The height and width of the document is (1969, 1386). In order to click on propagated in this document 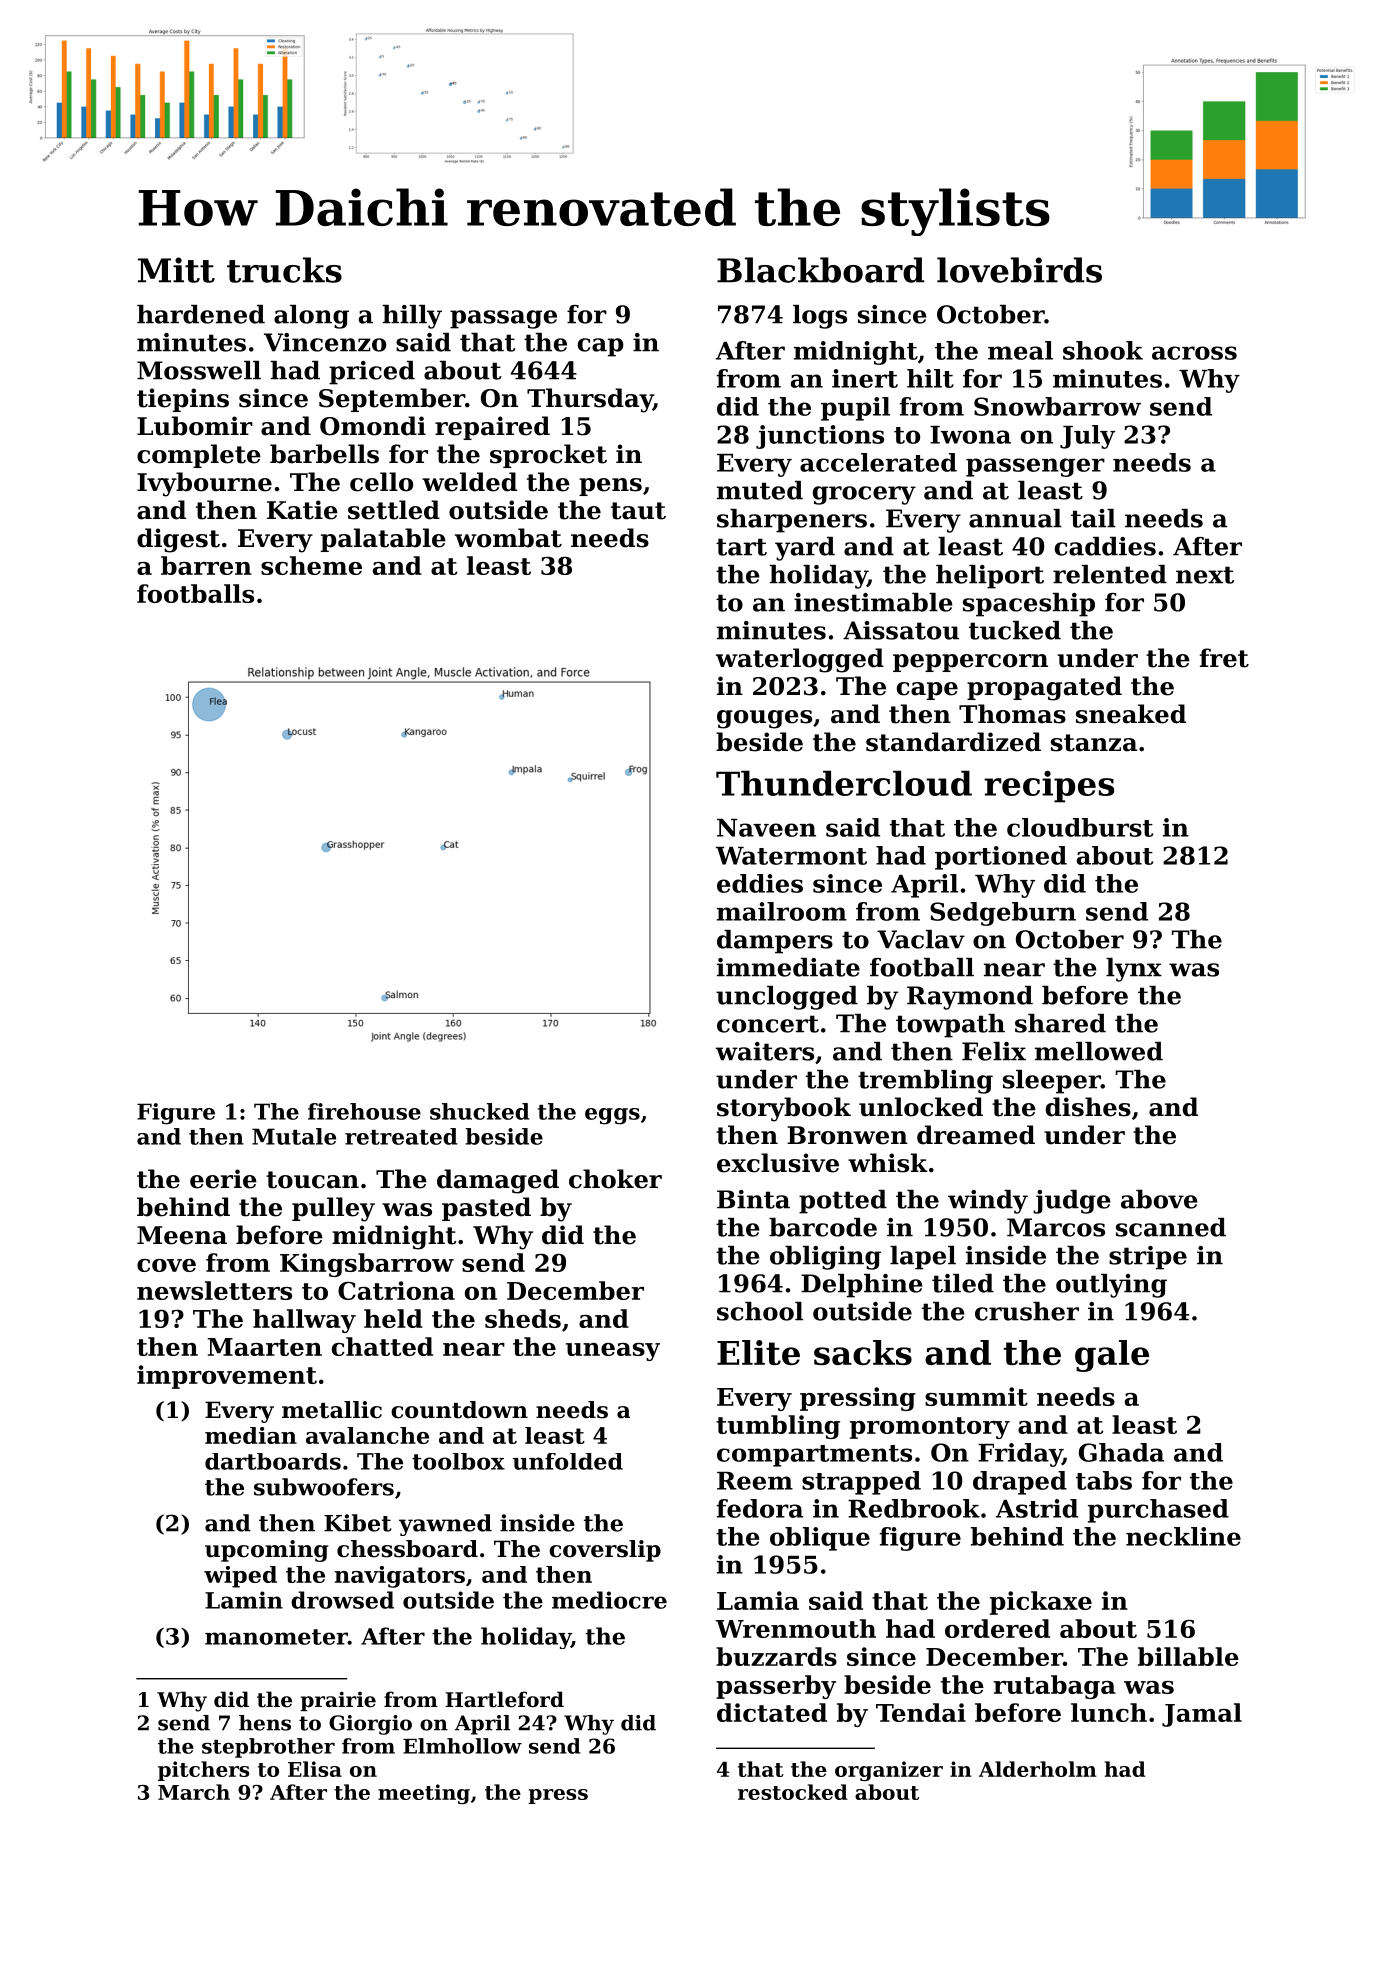, I will do `click(1044, 688)`.
